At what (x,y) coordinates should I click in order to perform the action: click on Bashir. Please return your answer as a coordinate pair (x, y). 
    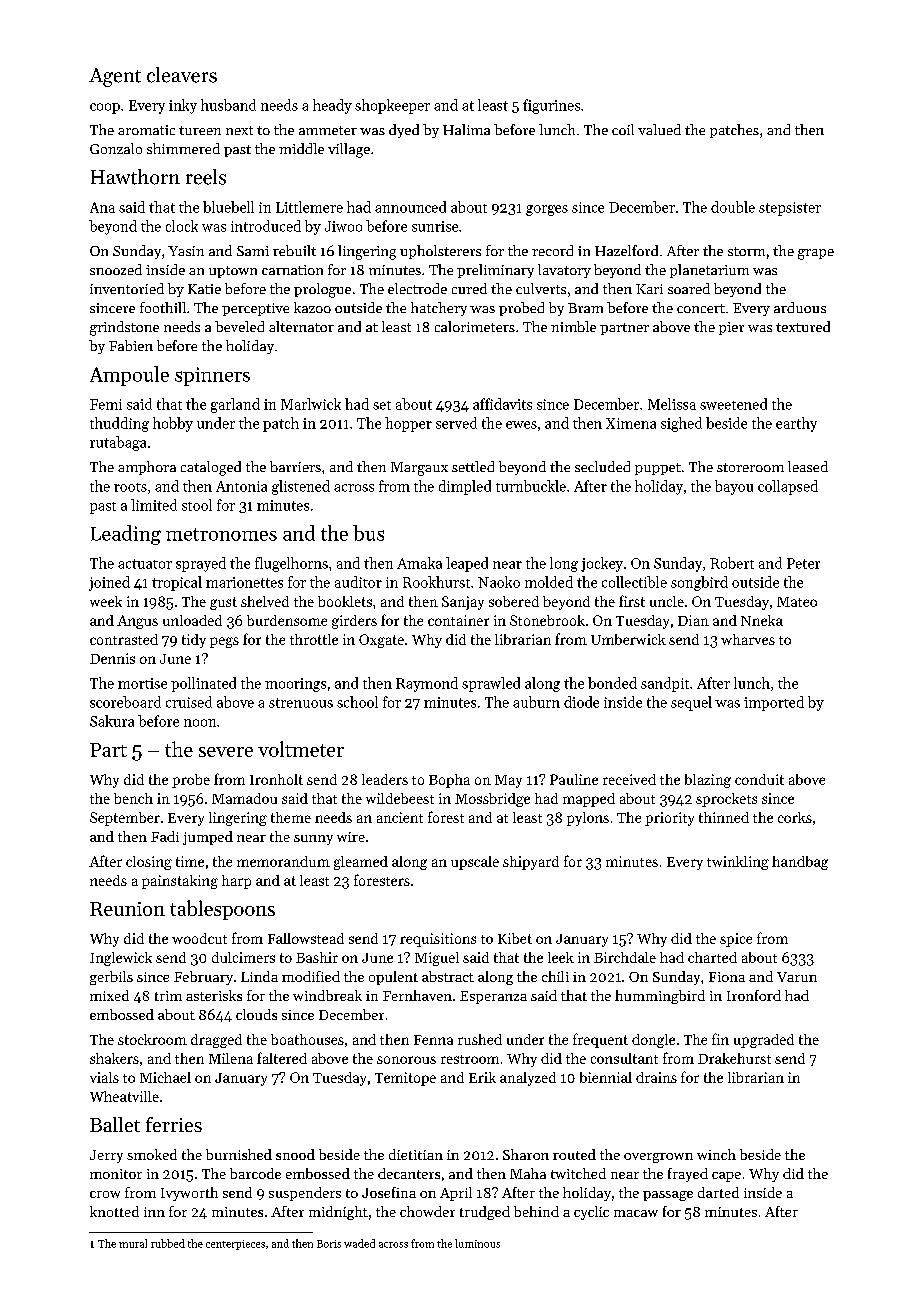
    Looking at the image, I should click on (317, 957).
